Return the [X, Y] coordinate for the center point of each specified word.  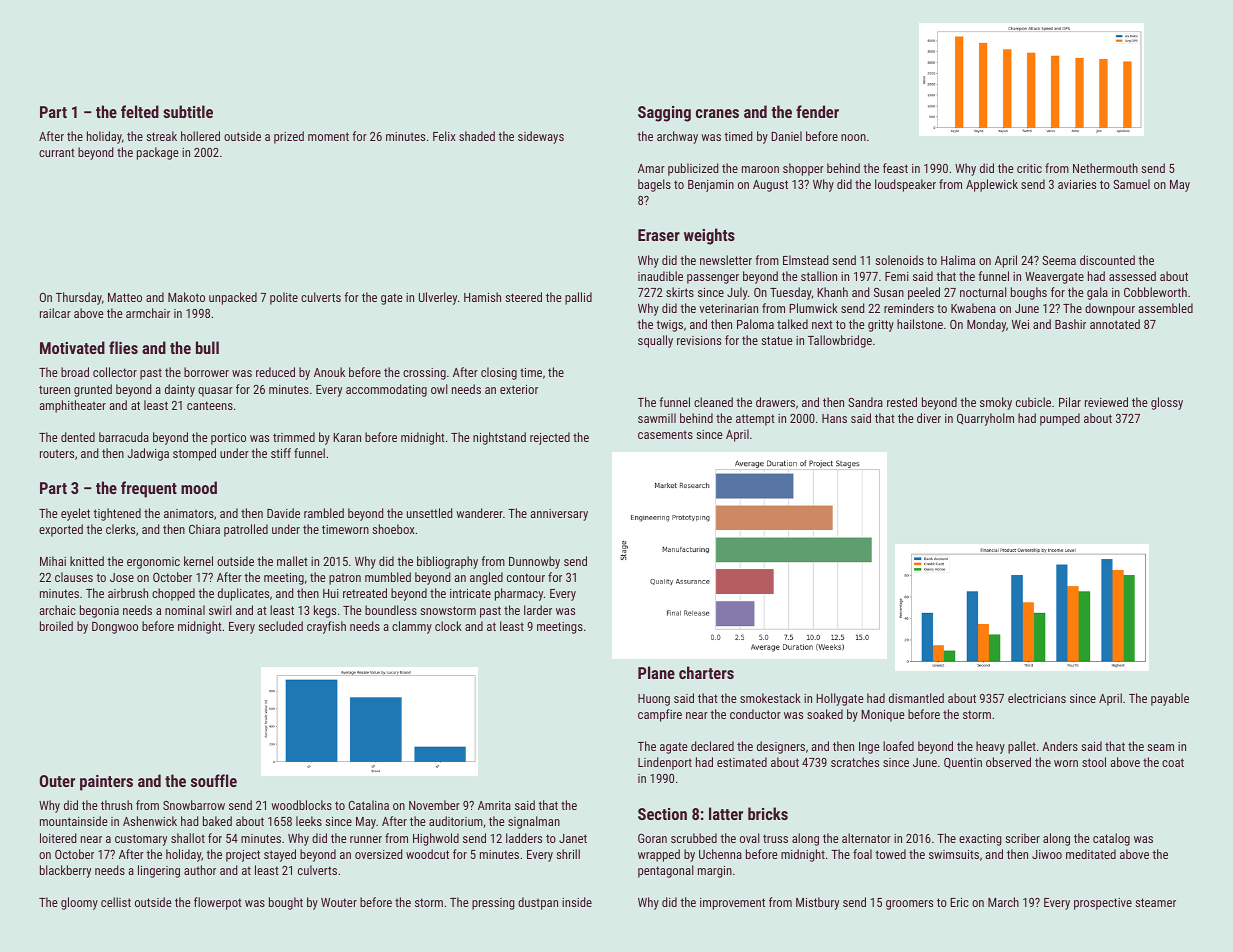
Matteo [125, 297]
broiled [56, 626]
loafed [898, 746]
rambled [324, 513]
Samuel [1131, 184]
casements [665, 435]
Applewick [992, 185]
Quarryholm [985, 419]
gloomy [79, 903]
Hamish [482, 297]
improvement [732, 904]
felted [140, 111]
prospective [1103, 904]
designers [781, 747]
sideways [541, 137]
